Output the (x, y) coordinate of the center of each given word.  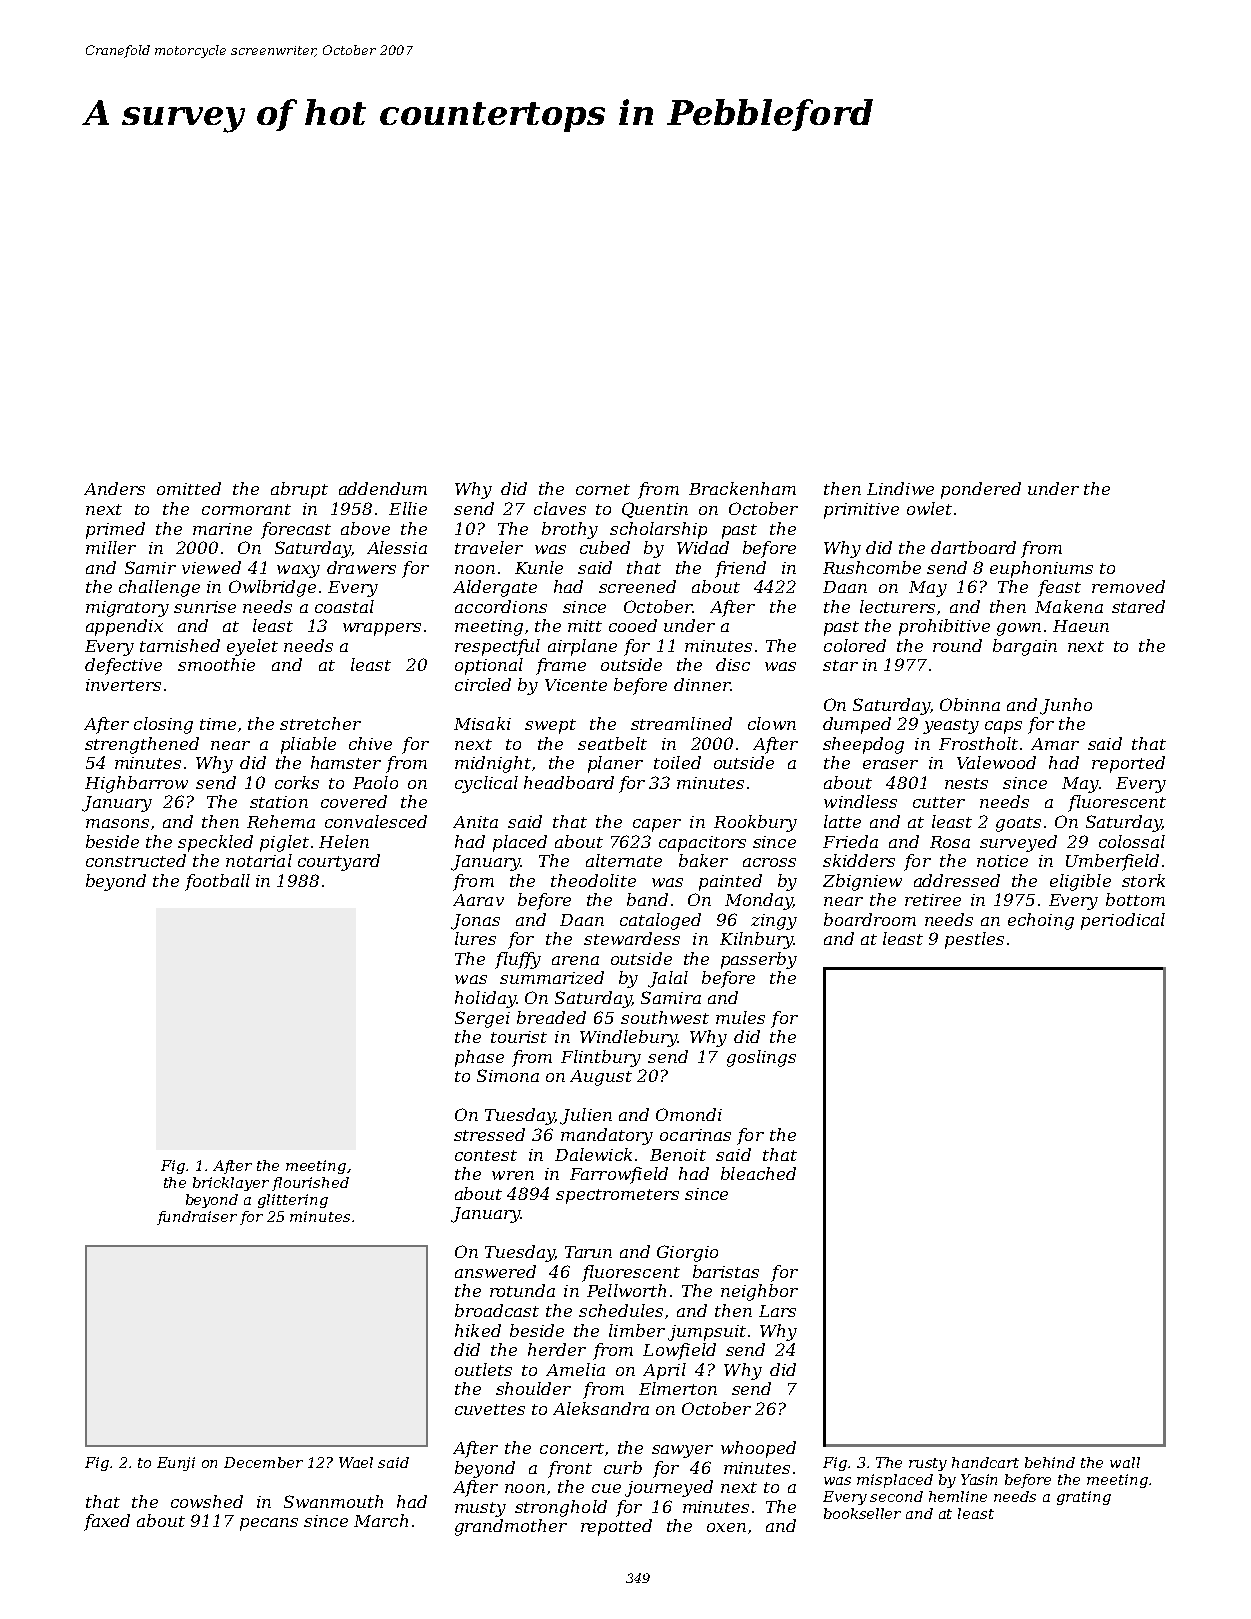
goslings (761, 1058)
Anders (114, 488)
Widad (703, 547)
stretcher (320, 723)
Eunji (176, 1464)
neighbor (759, 1292)
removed (1128, 586)
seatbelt (612, 743)
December (263, 1462)
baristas (726, 1271)
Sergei (482, 1019)
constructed (136, 860)
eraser (890, 764)
